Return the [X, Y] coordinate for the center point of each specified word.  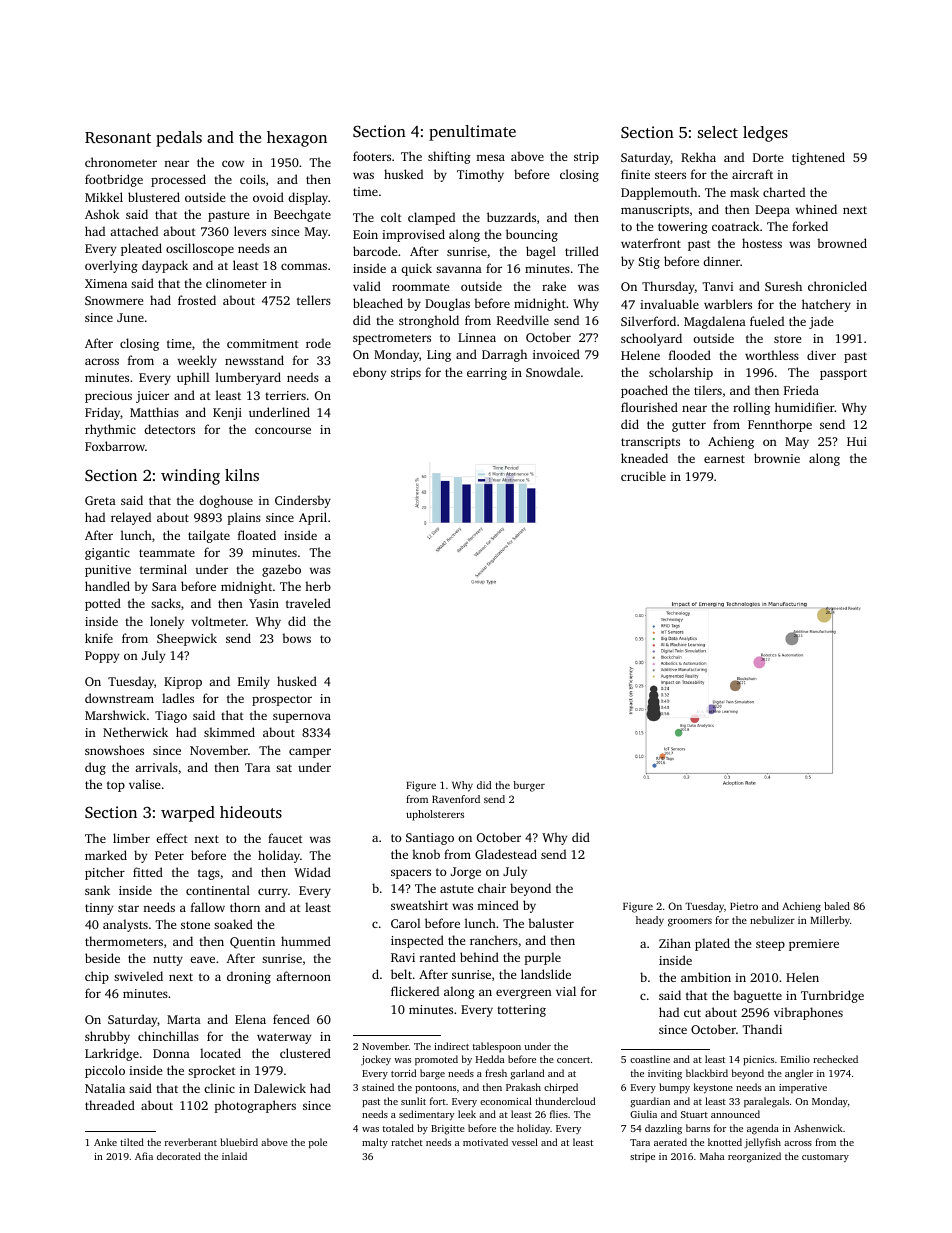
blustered [154, 197]
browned [842, 243]
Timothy [480, 175]
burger [529, 786]
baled [837, 906]
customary [825, 1158]
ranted [438, 957]
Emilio [795, 1059]
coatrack [736, 226]
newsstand [254, 360]
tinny [99, 909]
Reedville [523, 320]
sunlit [413, 1101]
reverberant [191, 1142]
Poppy [102, 657]
